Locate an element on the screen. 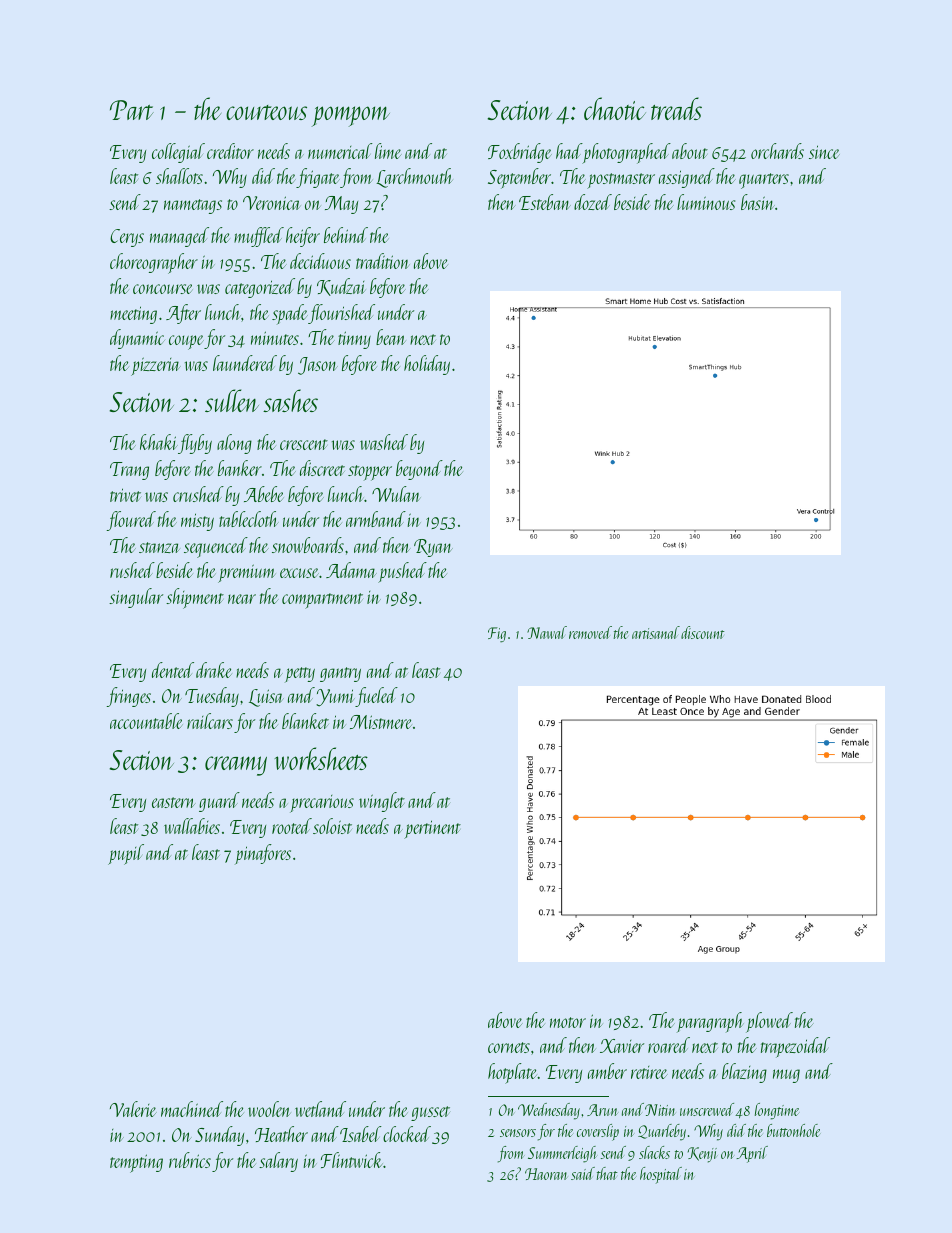 The image size is (952, 1233). had is located at coordinates (569, 151).
